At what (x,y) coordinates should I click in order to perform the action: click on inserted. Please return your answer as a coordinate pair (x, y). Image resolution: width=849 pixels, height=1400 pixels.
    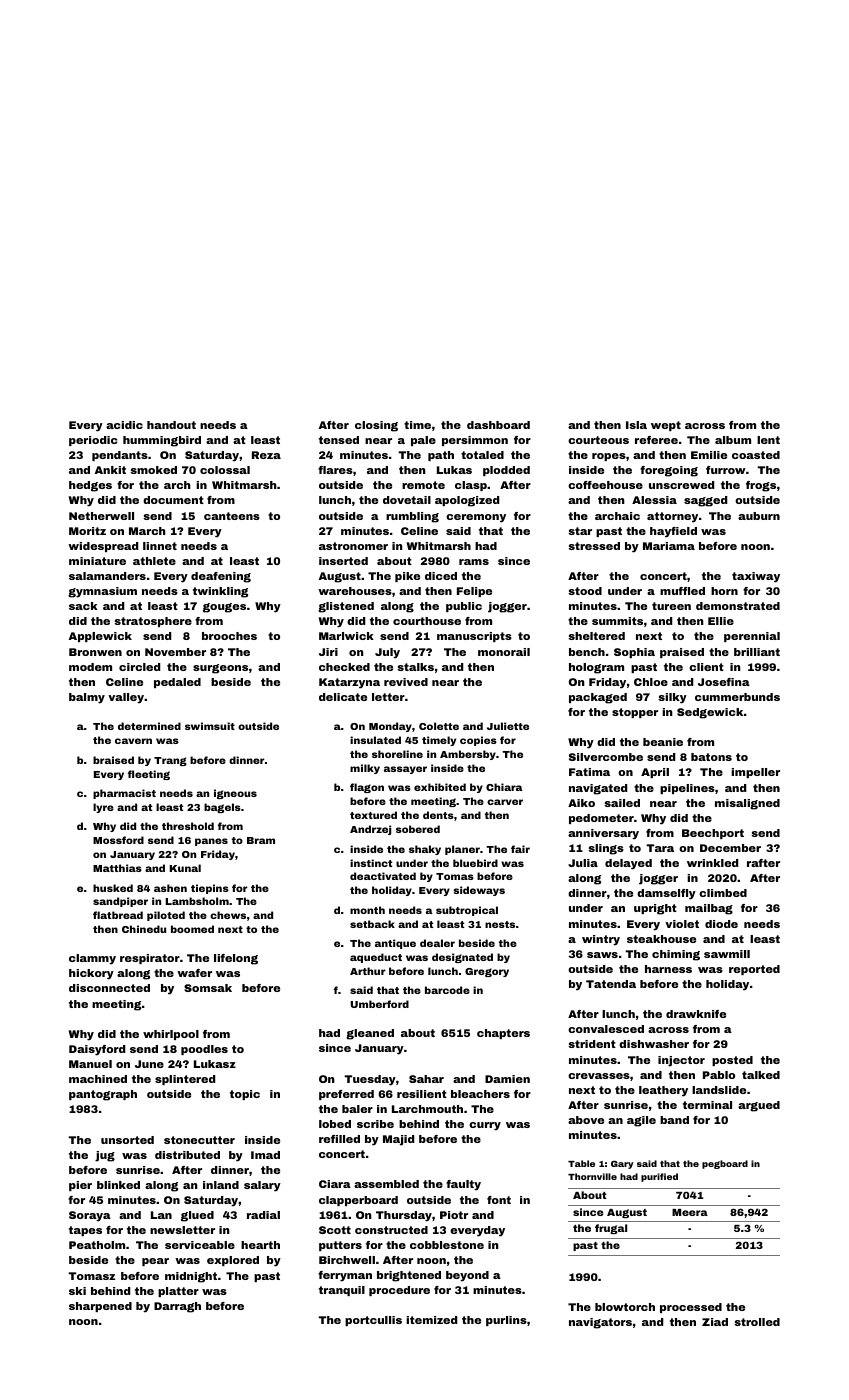
    Looking at the image, I should click on (343, 561).
